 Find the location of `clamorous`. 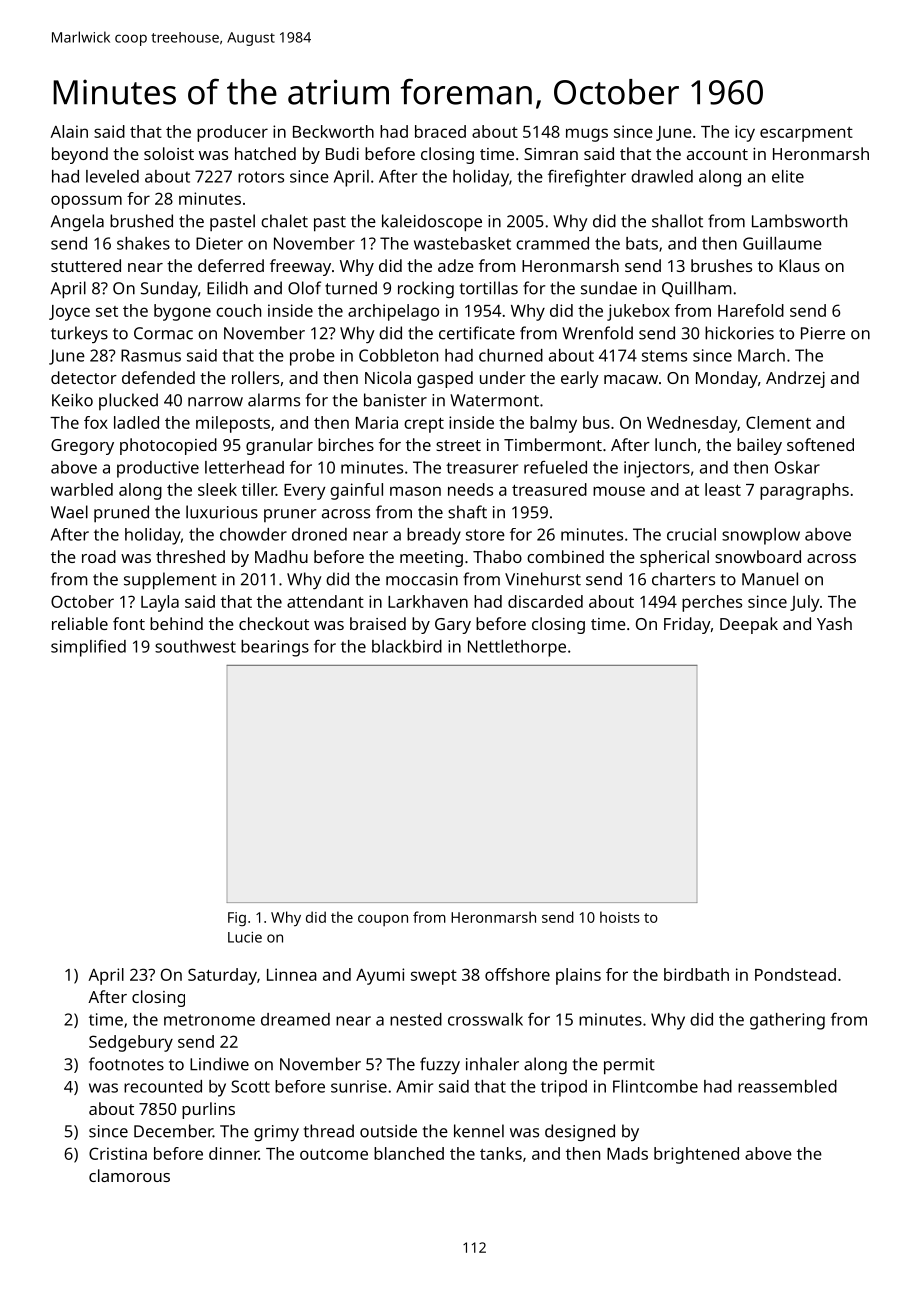

clamorous is located at coordinates (129, 1175).
